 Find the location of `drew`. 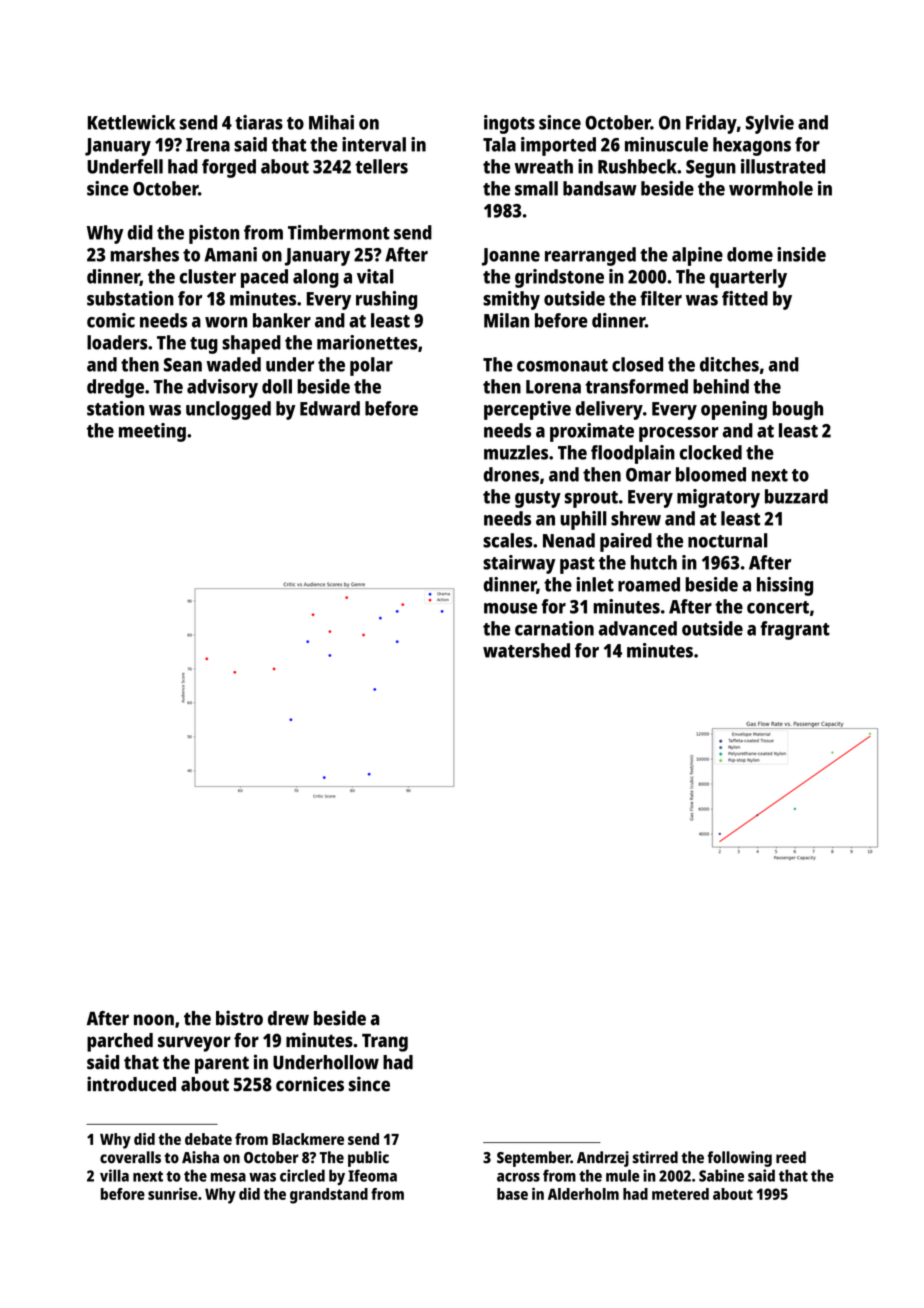

drew is located at coordinates (288, 1018).
